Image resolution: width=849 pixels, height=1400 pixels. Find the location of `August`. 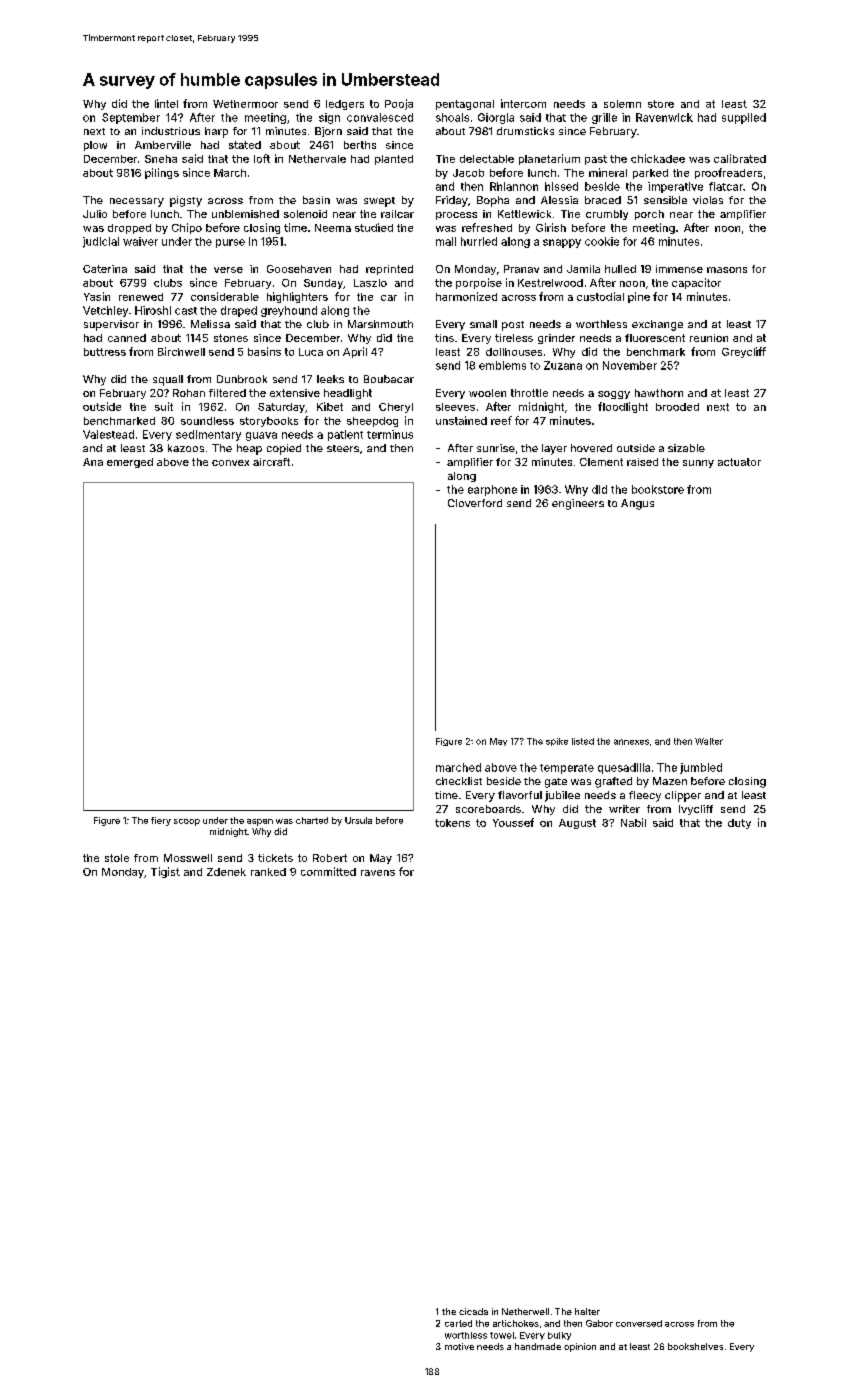

August is located at coordinates (577, 824).
